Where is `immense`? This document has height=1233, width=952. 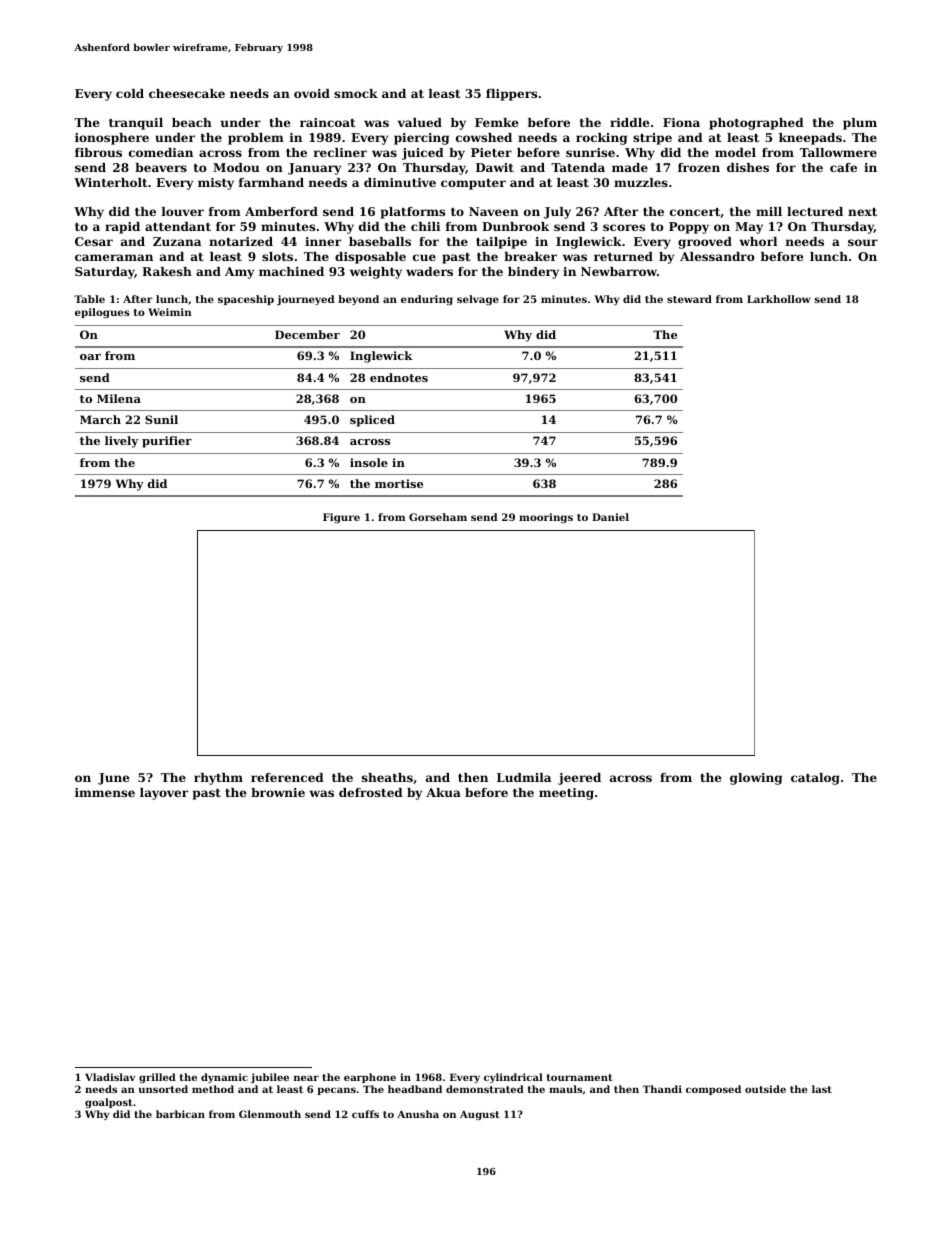
immense is located at coordinates (105, 792).
